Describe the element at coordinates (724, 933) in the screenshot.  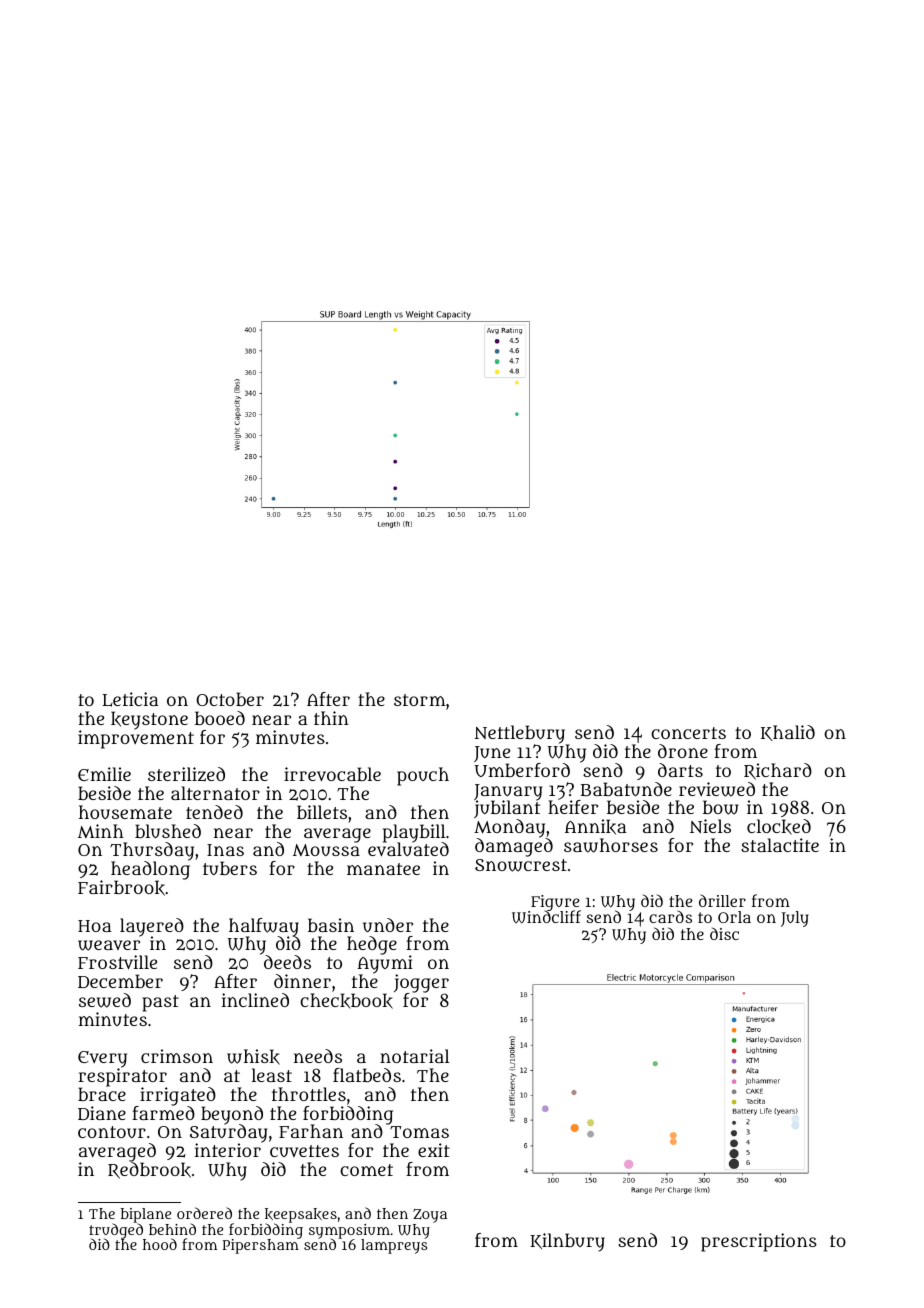
I see `disc` at that location.
